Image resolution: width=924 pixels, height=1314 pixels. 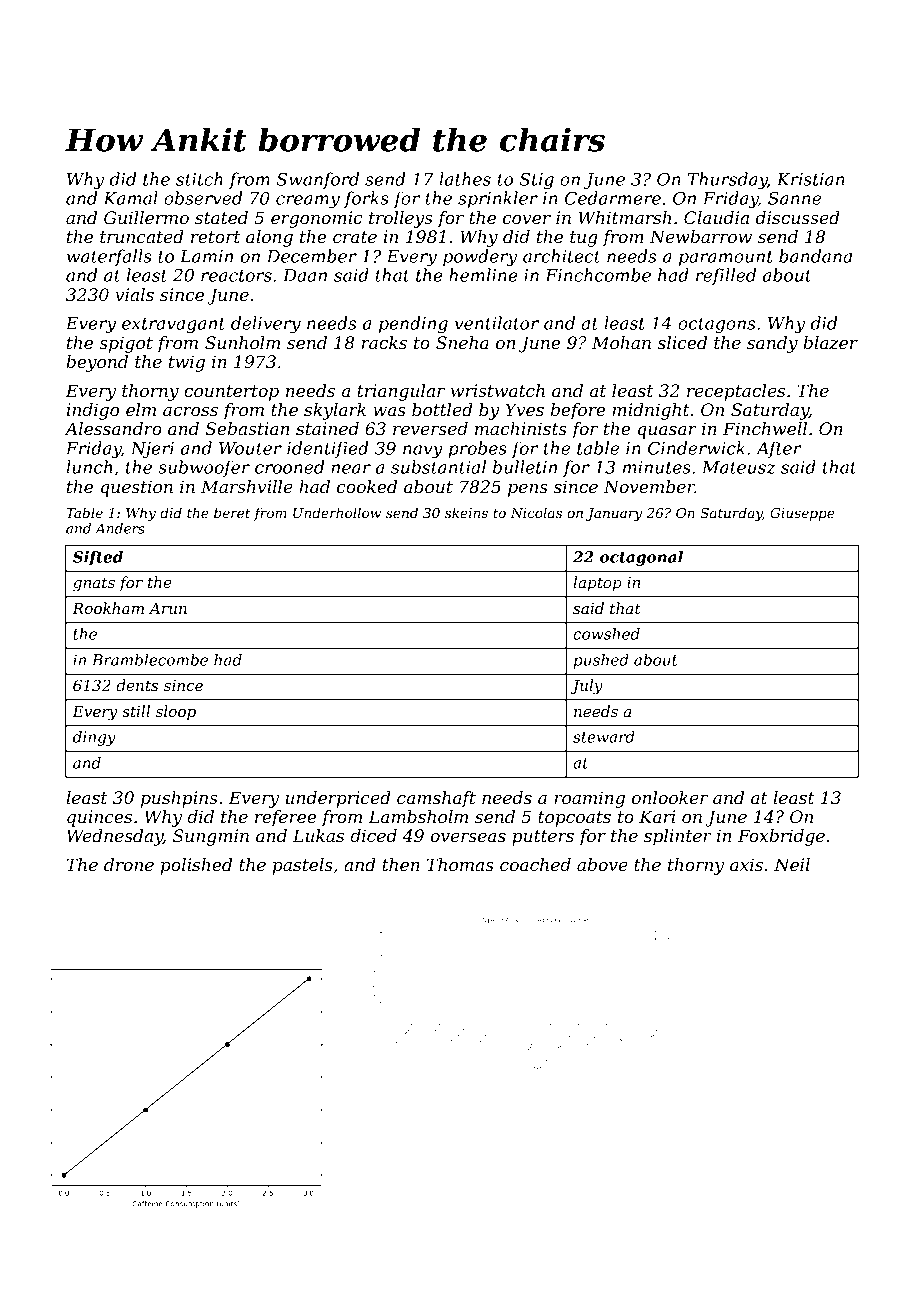 What do you see at coordinates (108, 608) in the image?
I see `Rookham` at bounding box center [108, 608].
